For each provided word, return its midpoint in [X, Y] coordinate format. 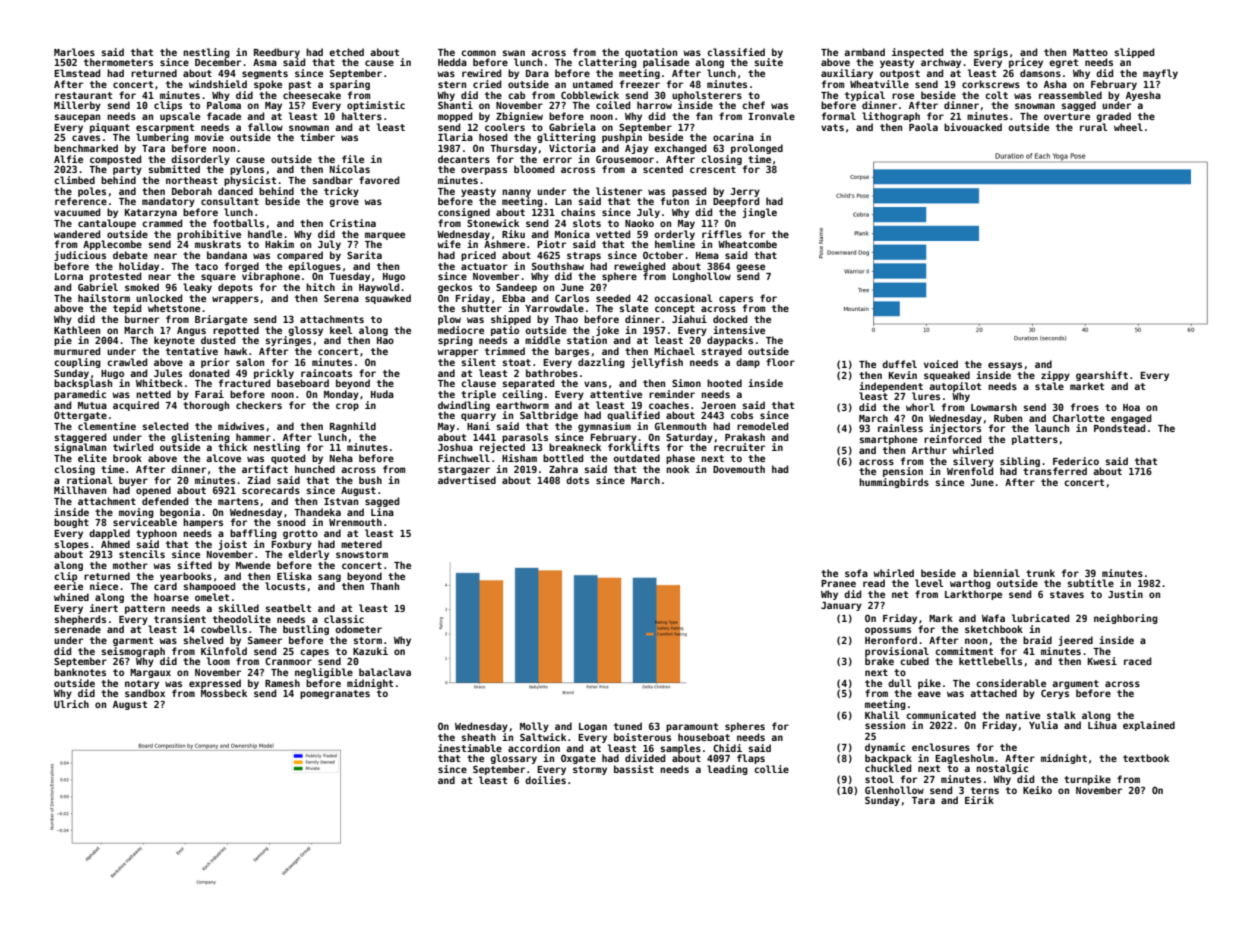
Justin [1125, 594]
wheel [1128, 127]
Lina [382, 512]
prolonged [757, 149]
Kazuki [370, 651]
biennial [997, 573]
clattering [607, 63]
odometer [358, 629]
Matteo [1090, 52]
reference [81, 201]
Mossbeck [224, 693]
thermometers [118, 62]
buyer [133, 481]
